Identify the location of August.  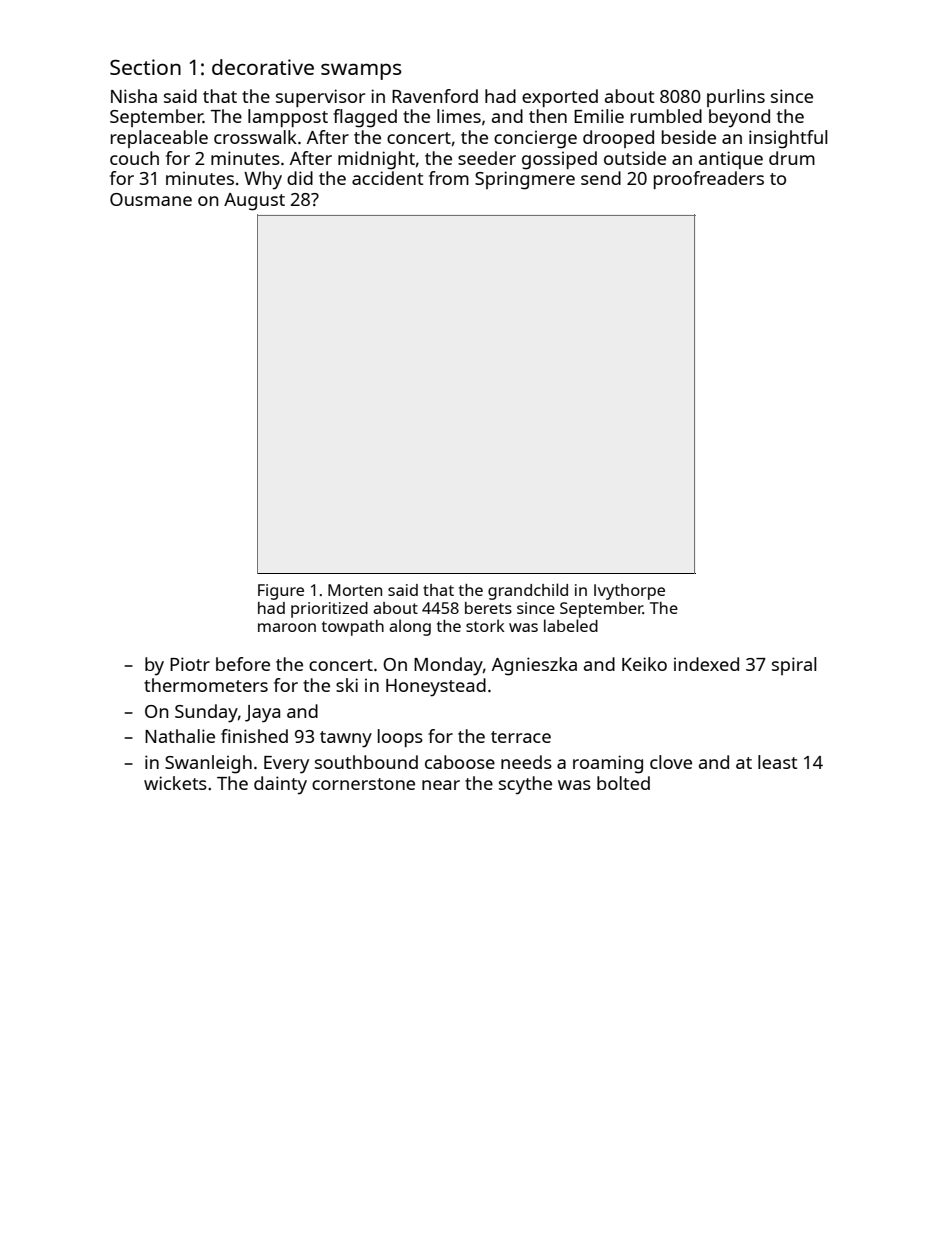
(254, 202).
